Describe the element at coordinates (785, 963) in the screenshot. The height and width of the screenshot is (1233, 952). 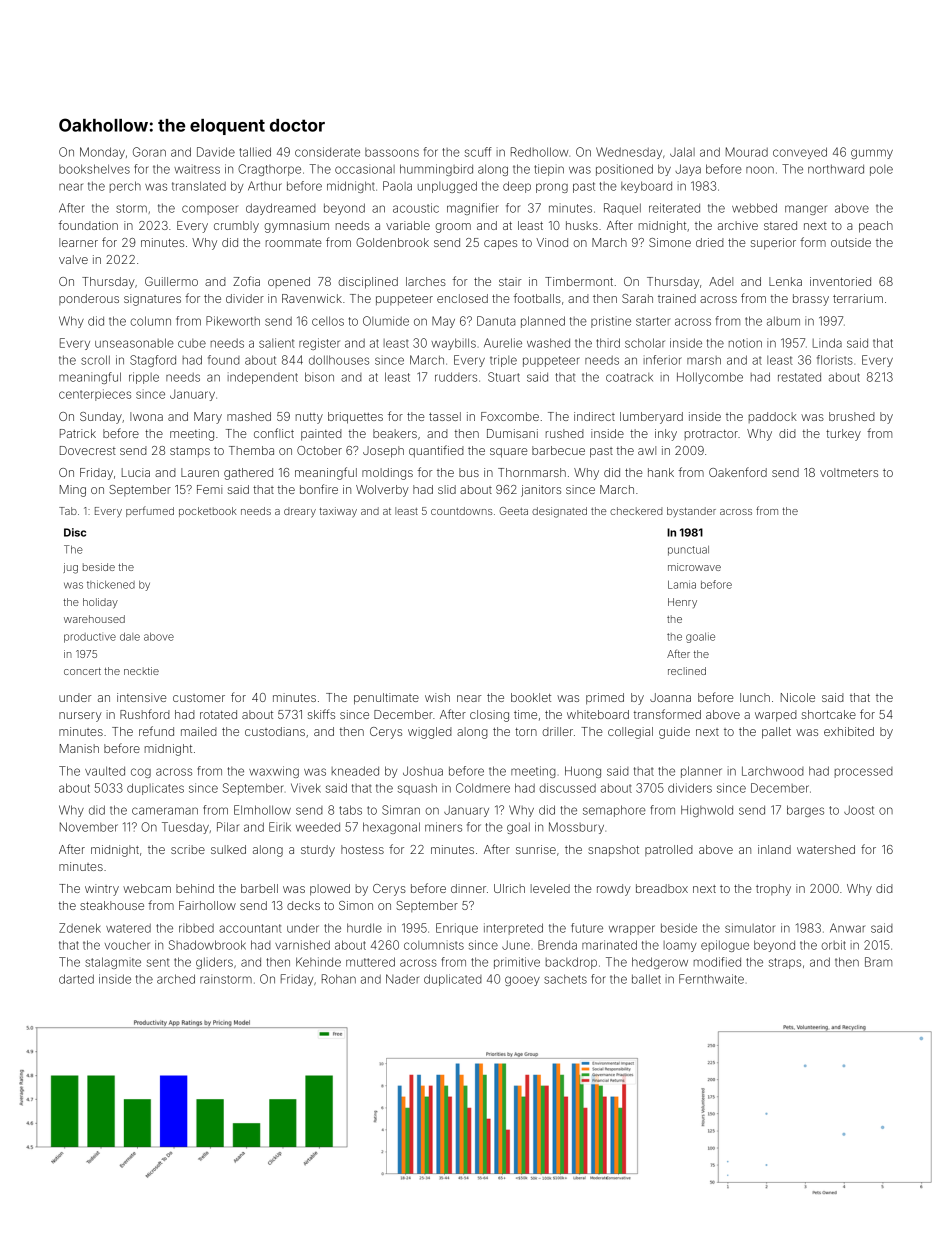
I see `straps` at that location.
